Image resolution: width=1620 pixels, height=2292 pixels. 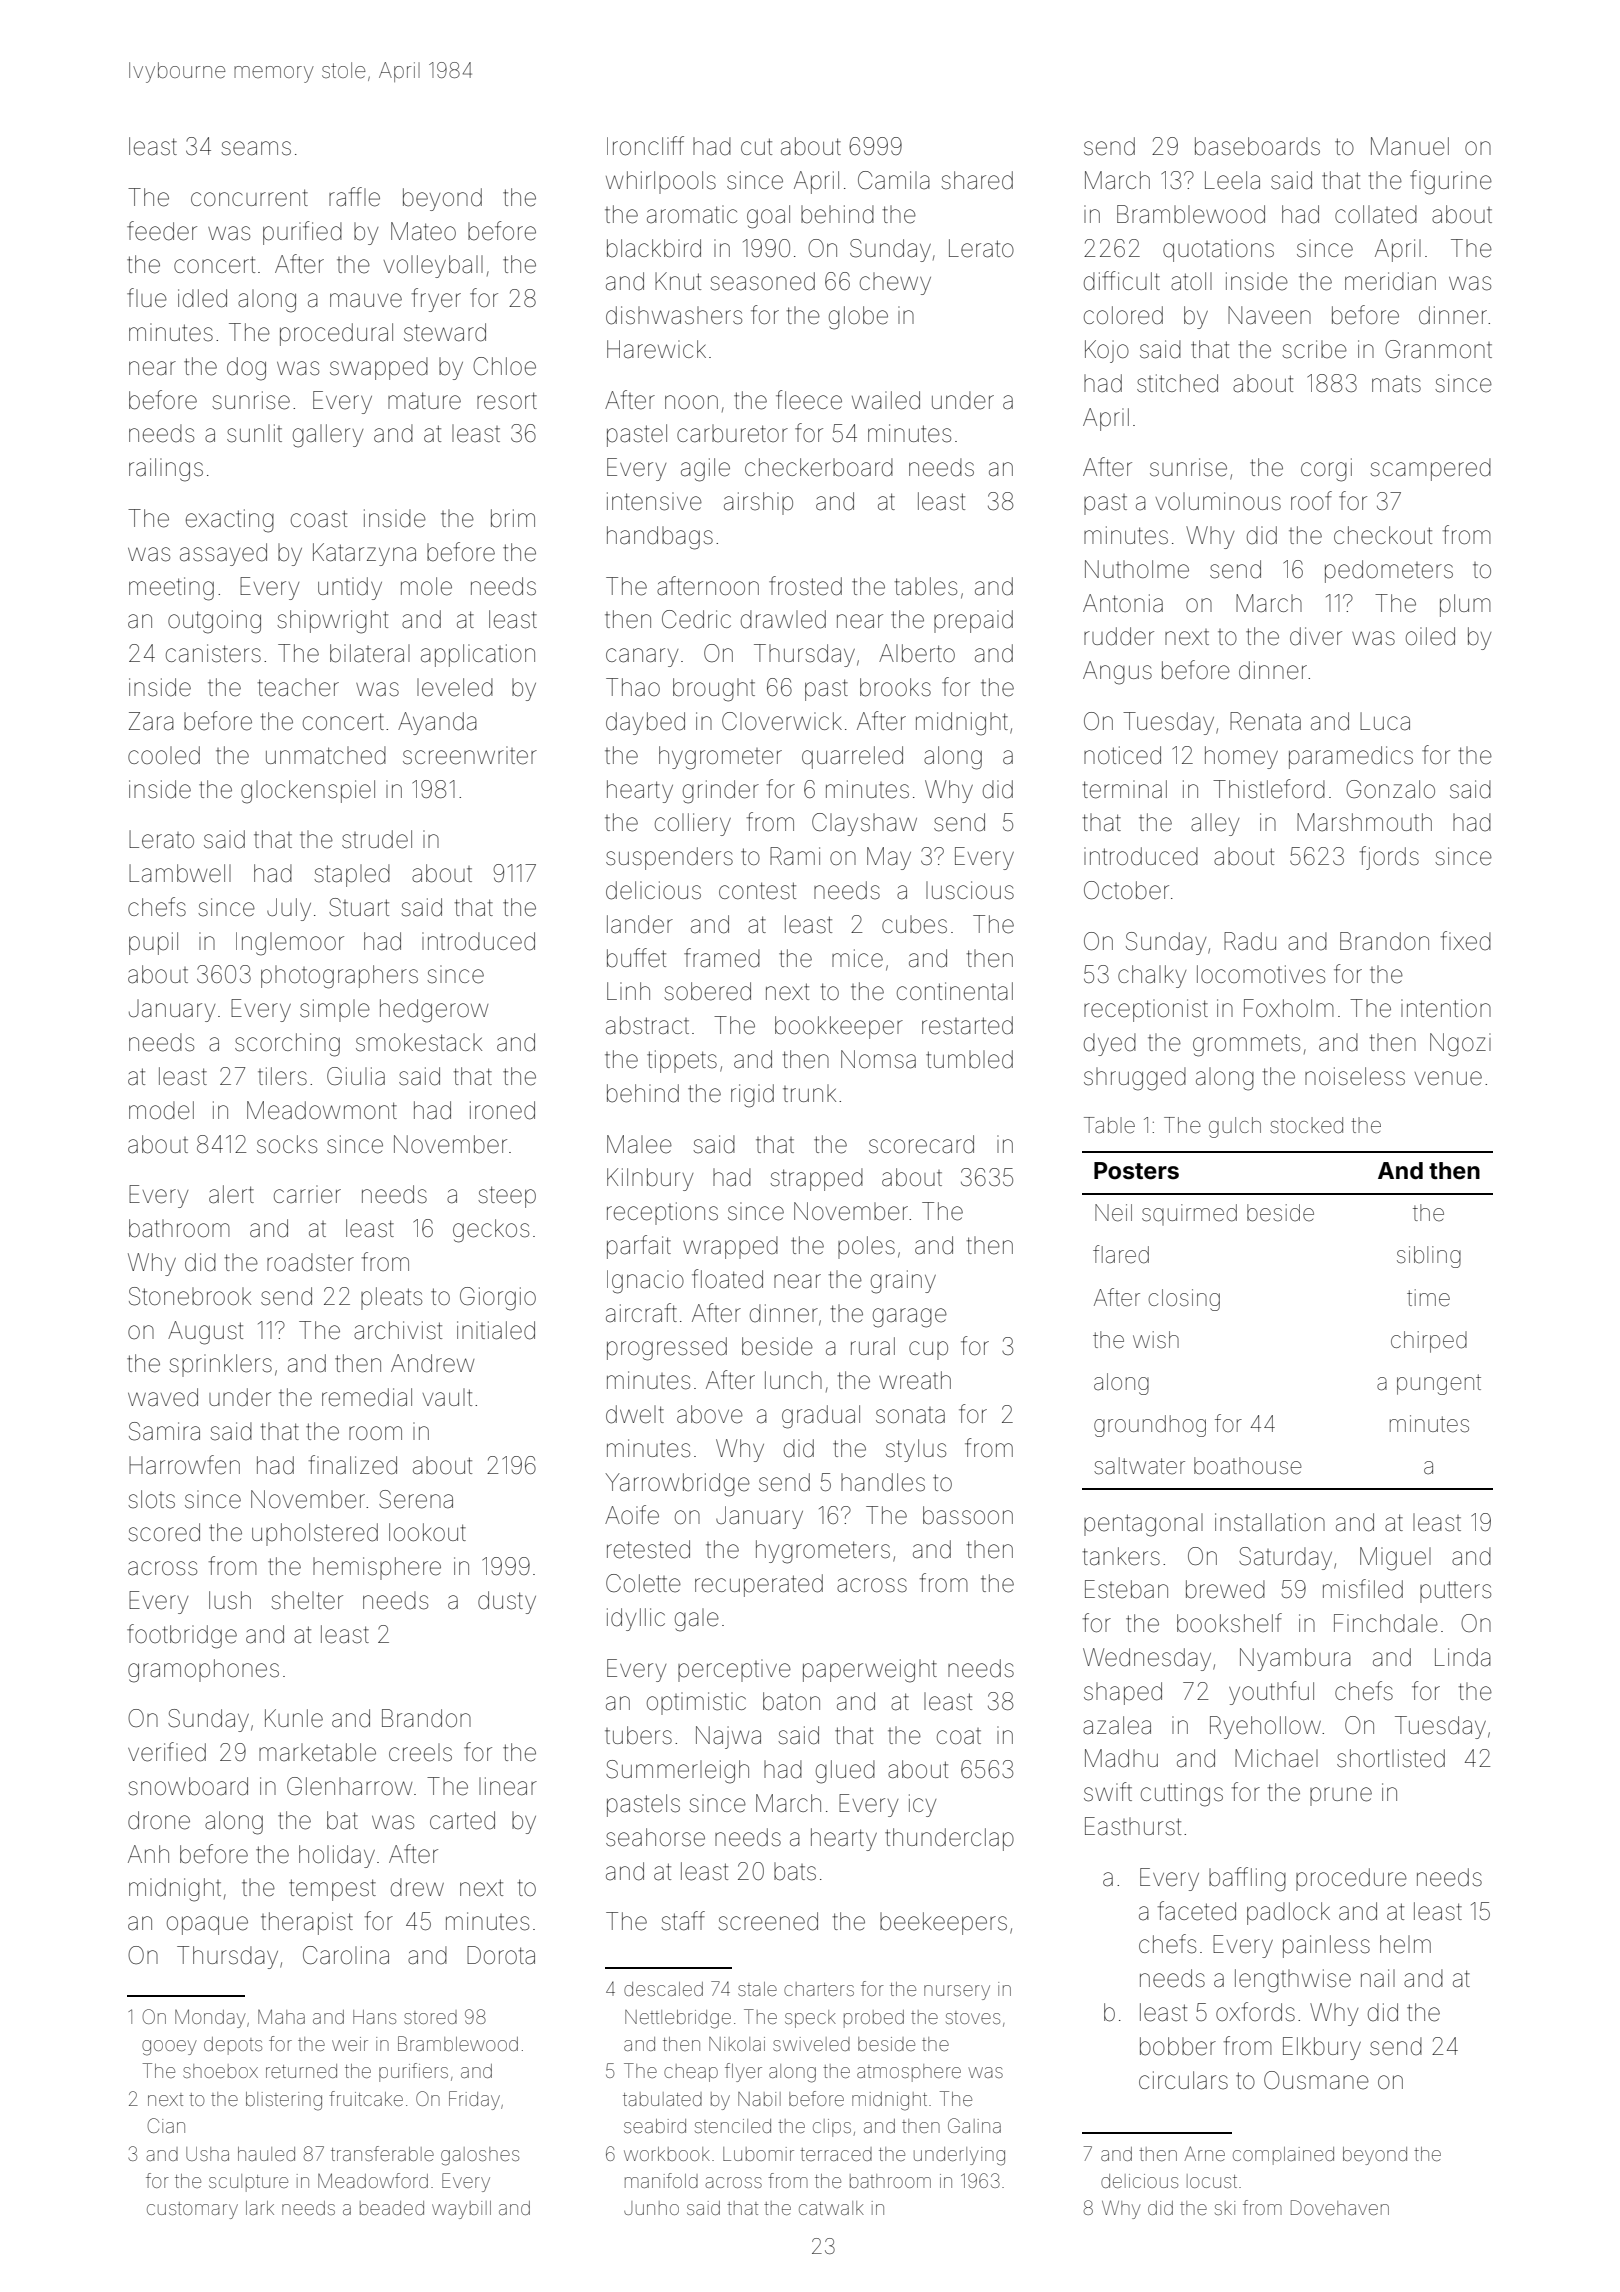 What do you see at coordinates (430, 2017) in the page?
I see `stored` at bounding box center [430, 2017].
